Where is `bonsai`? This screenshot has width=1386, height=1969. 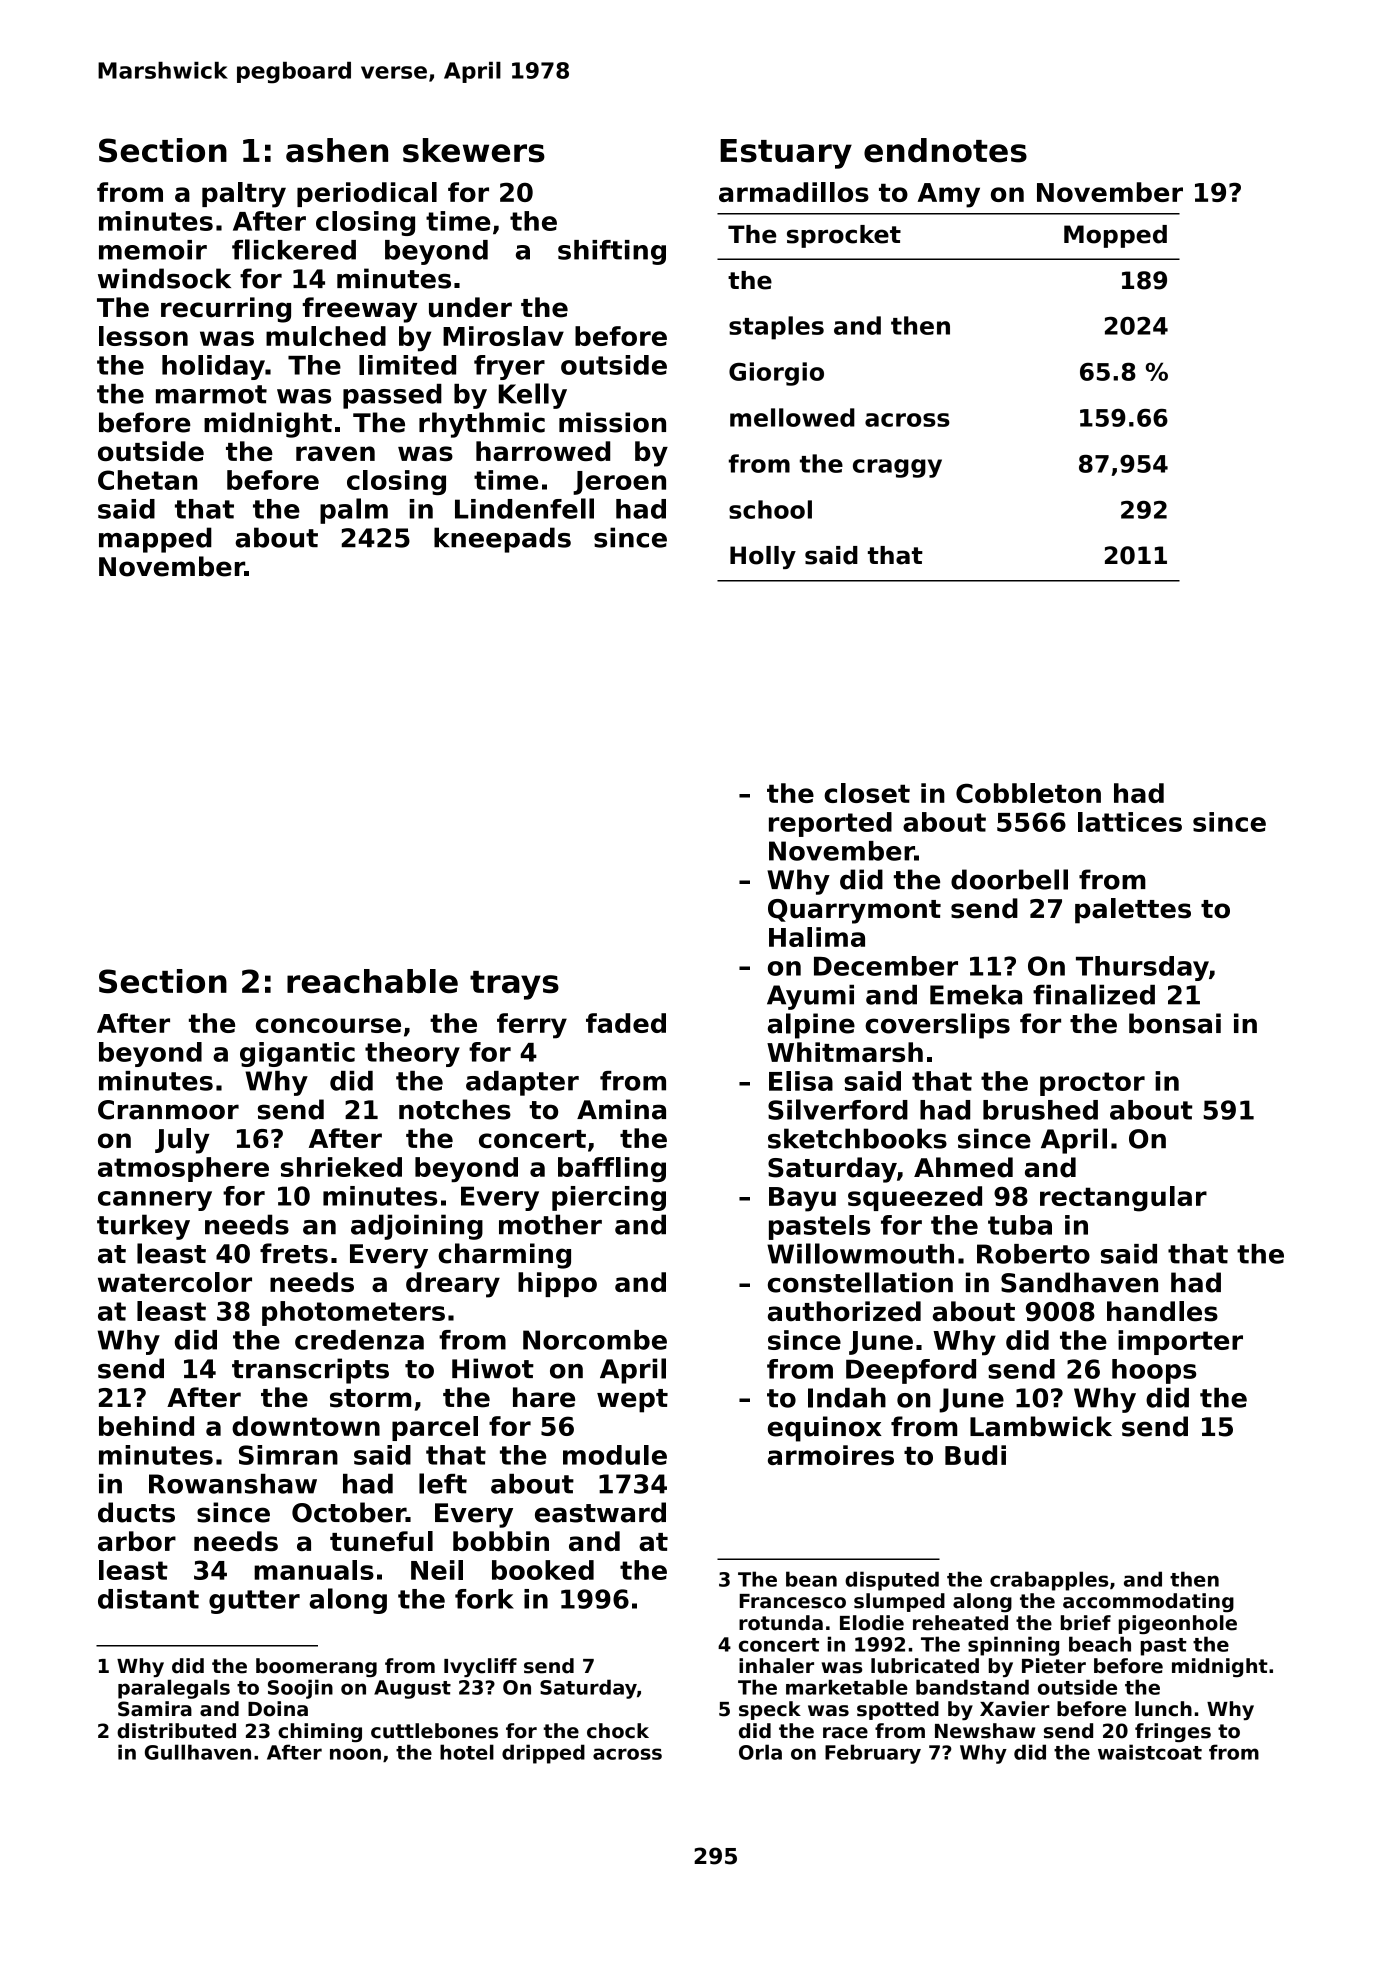 bonsai is located at coordinates (1175, 1023).
